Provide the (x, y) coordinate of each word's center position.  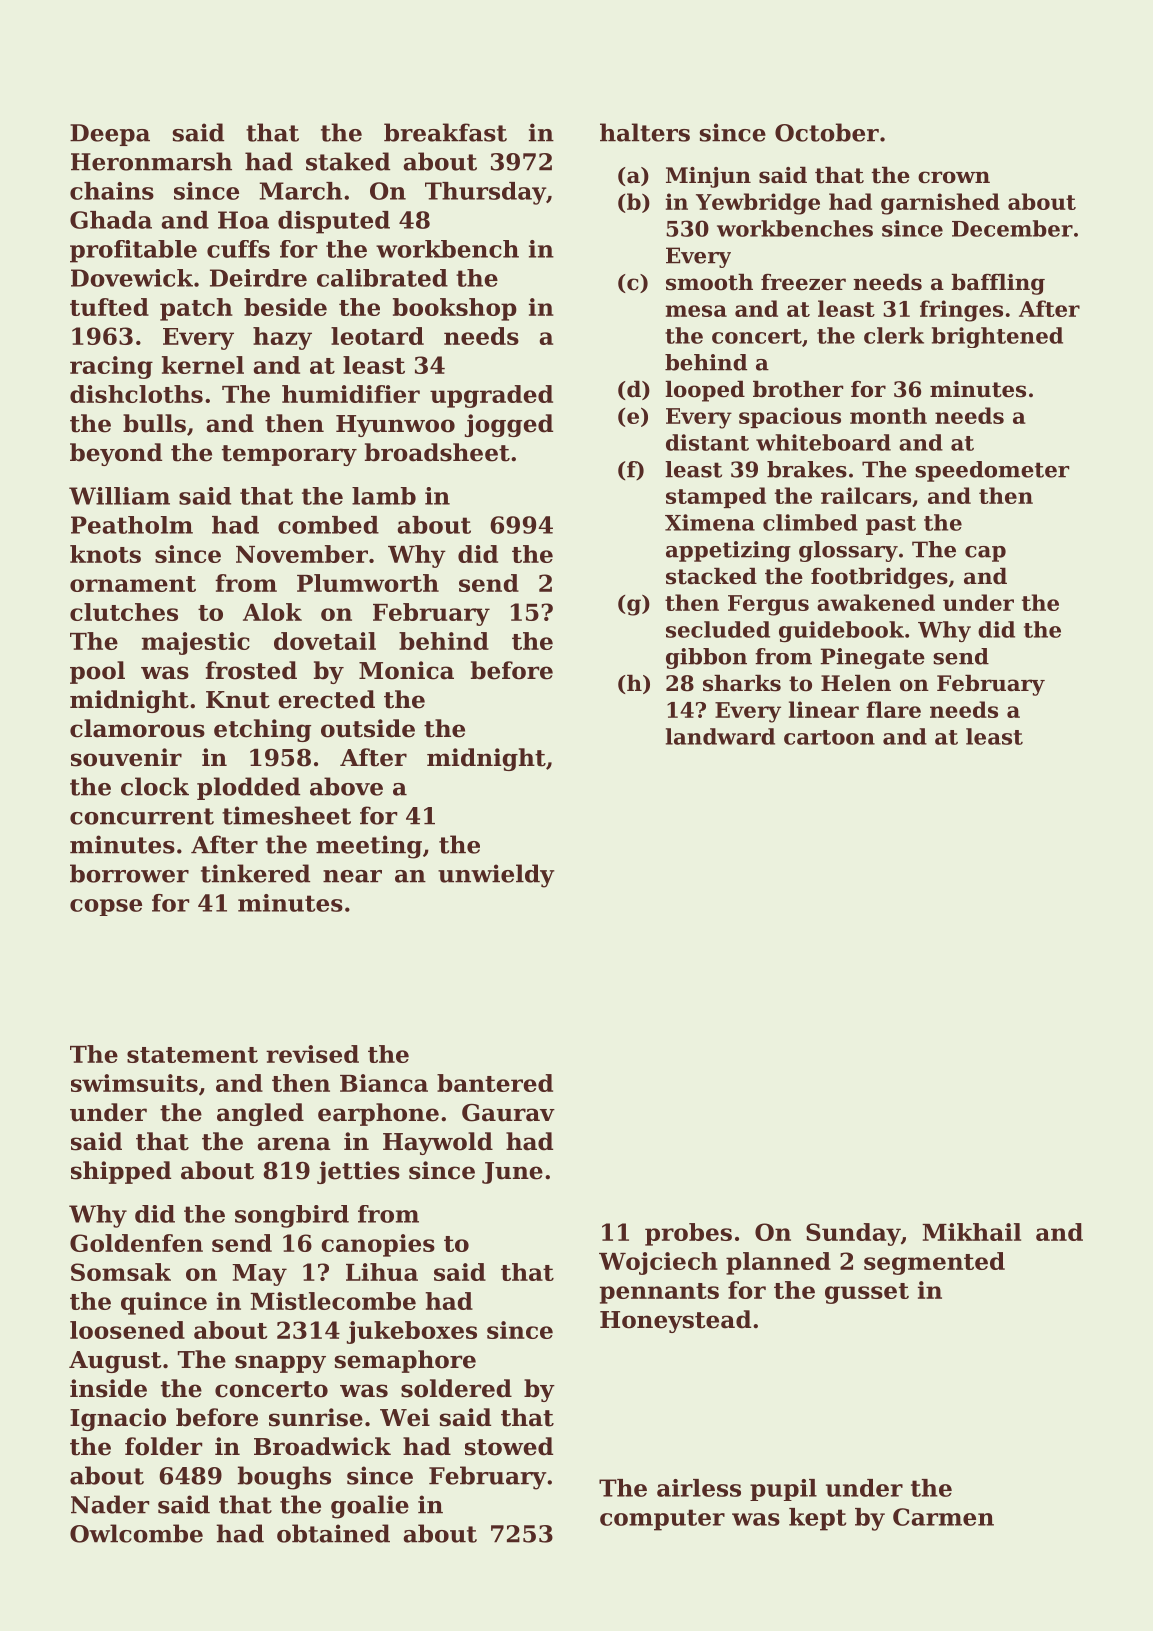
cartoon (829, 737)
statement (192, 1055)
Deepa (110, 135)
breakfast (445, 132)
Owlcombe (136, 1533)
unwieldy (496, 876)
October (827, 132)
